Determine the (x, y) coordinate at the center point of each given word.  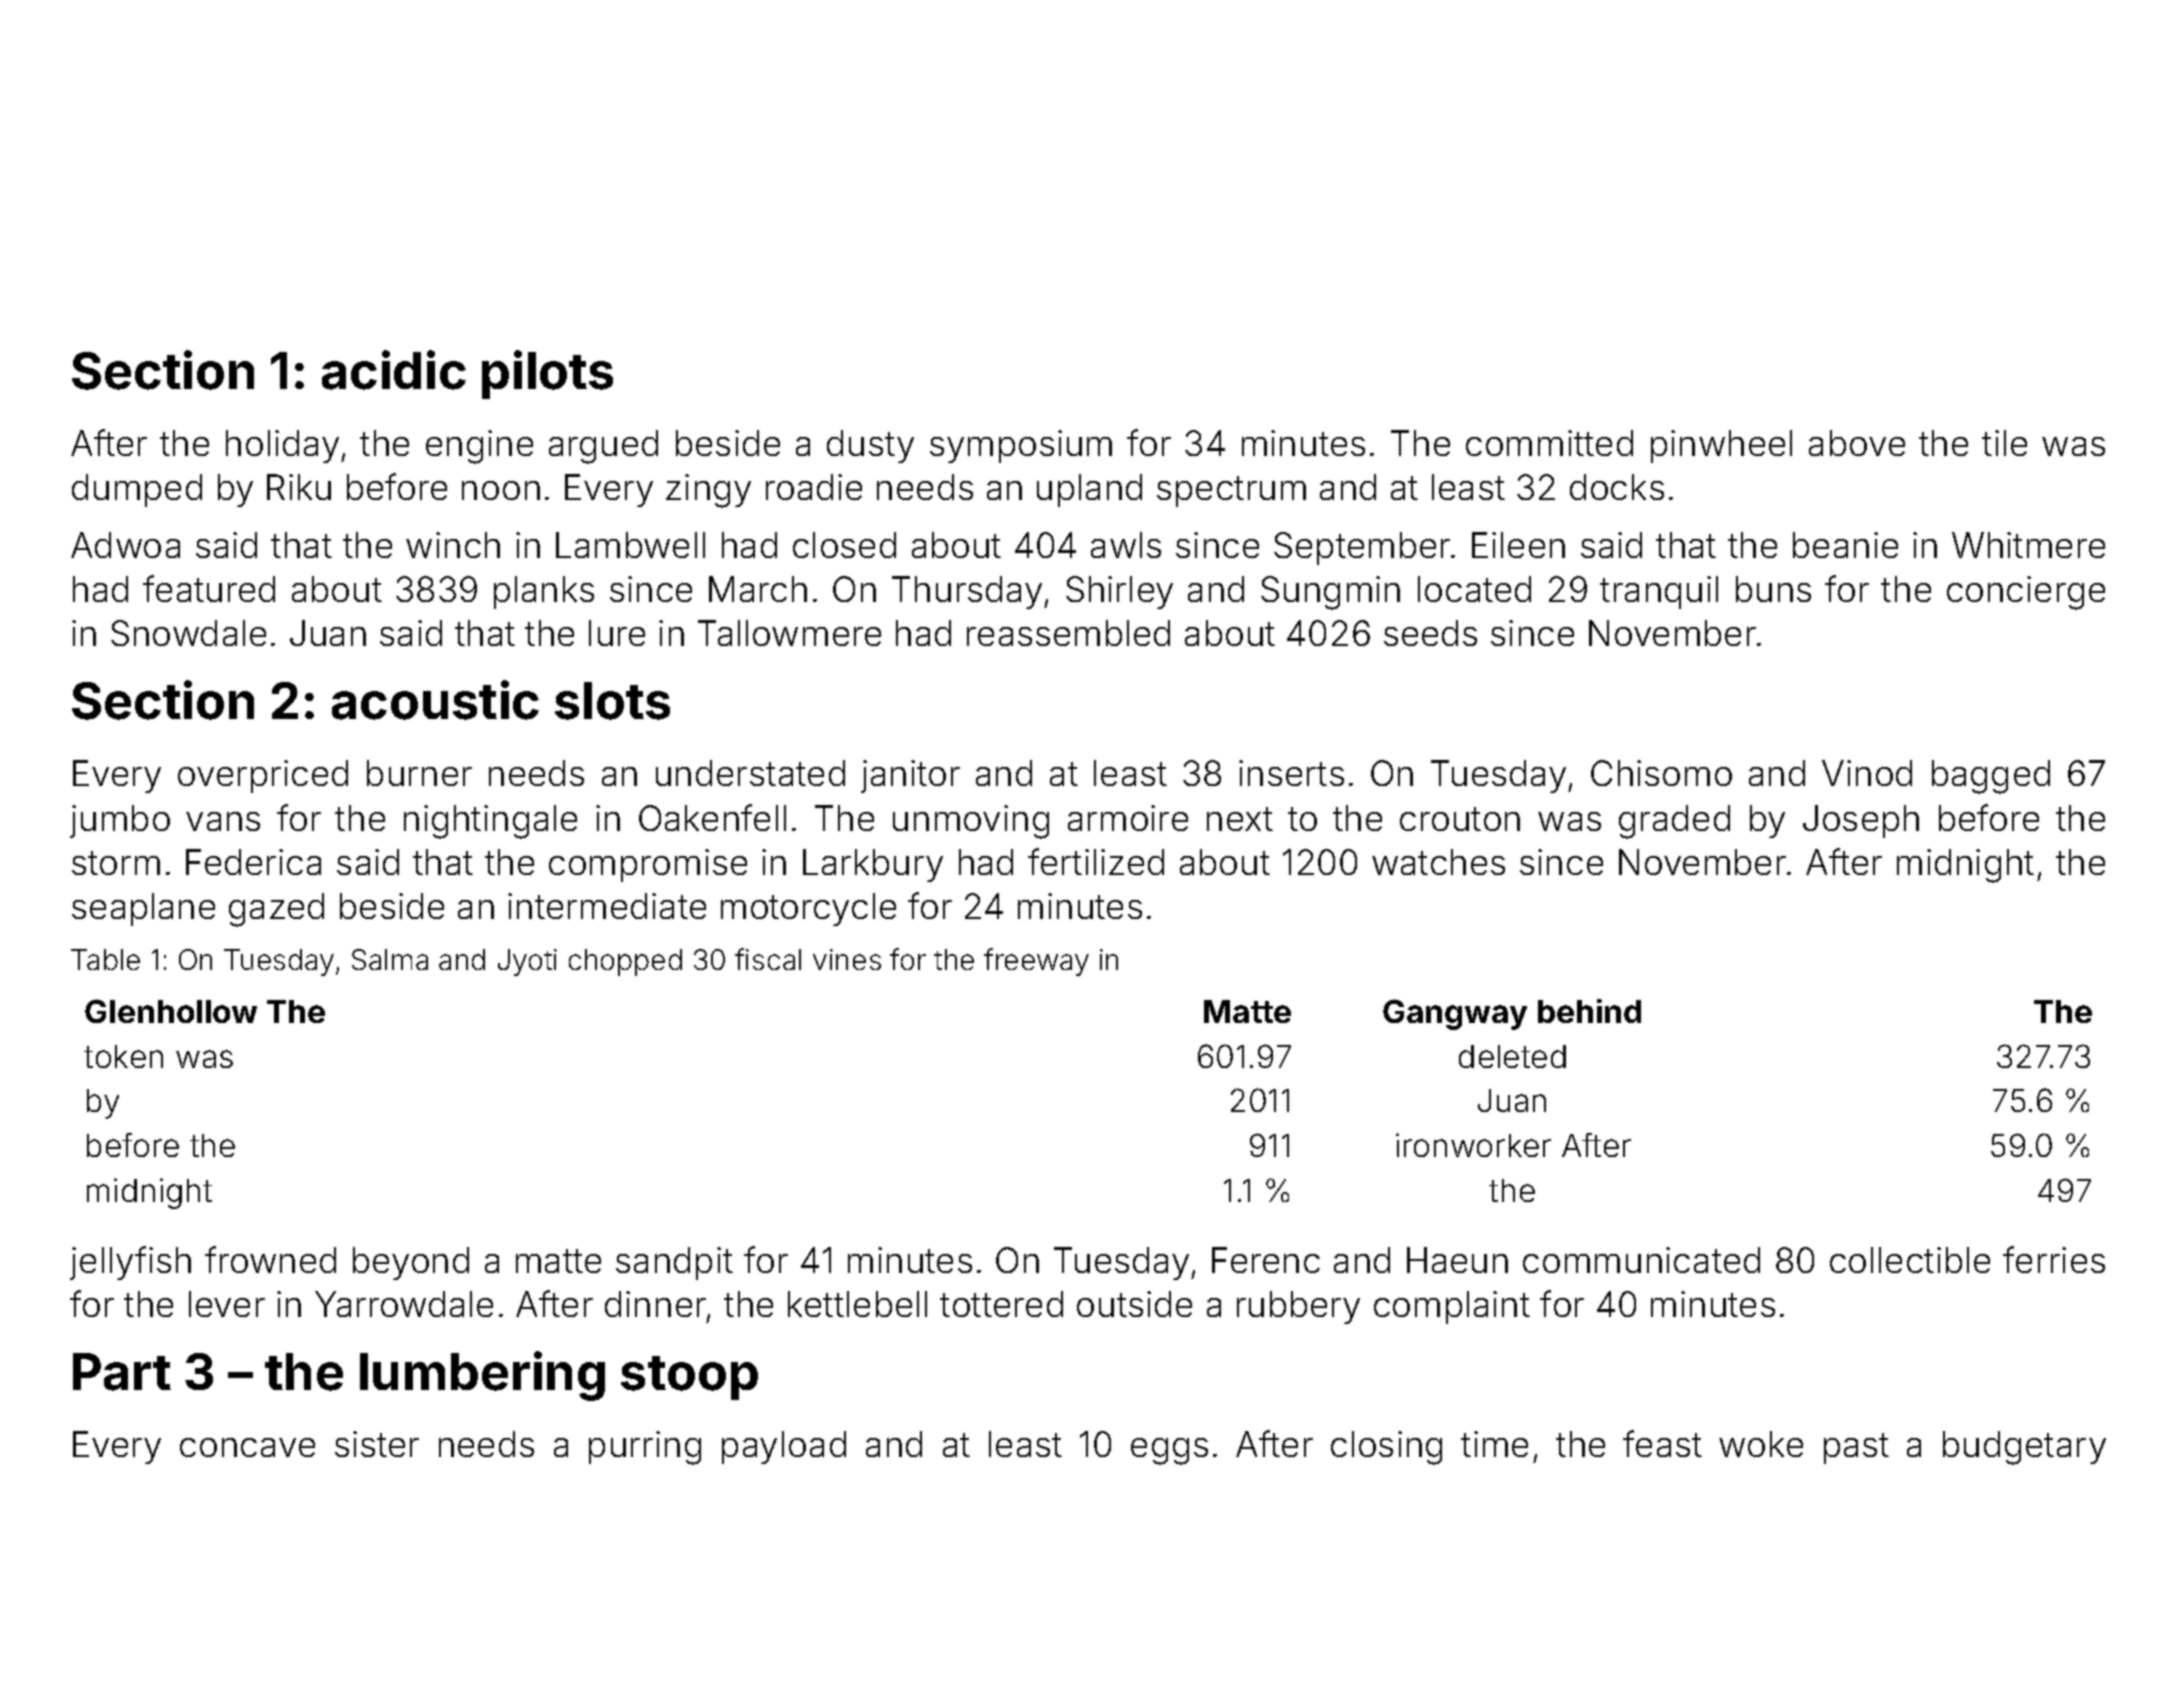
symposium (1021, 446)
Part (122, 1372)
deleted (1512, 1056)
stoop (689, 1378)
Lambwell (630, 545)
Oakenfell (712, 817)
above (1857, 443)
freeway (1036, 962)
